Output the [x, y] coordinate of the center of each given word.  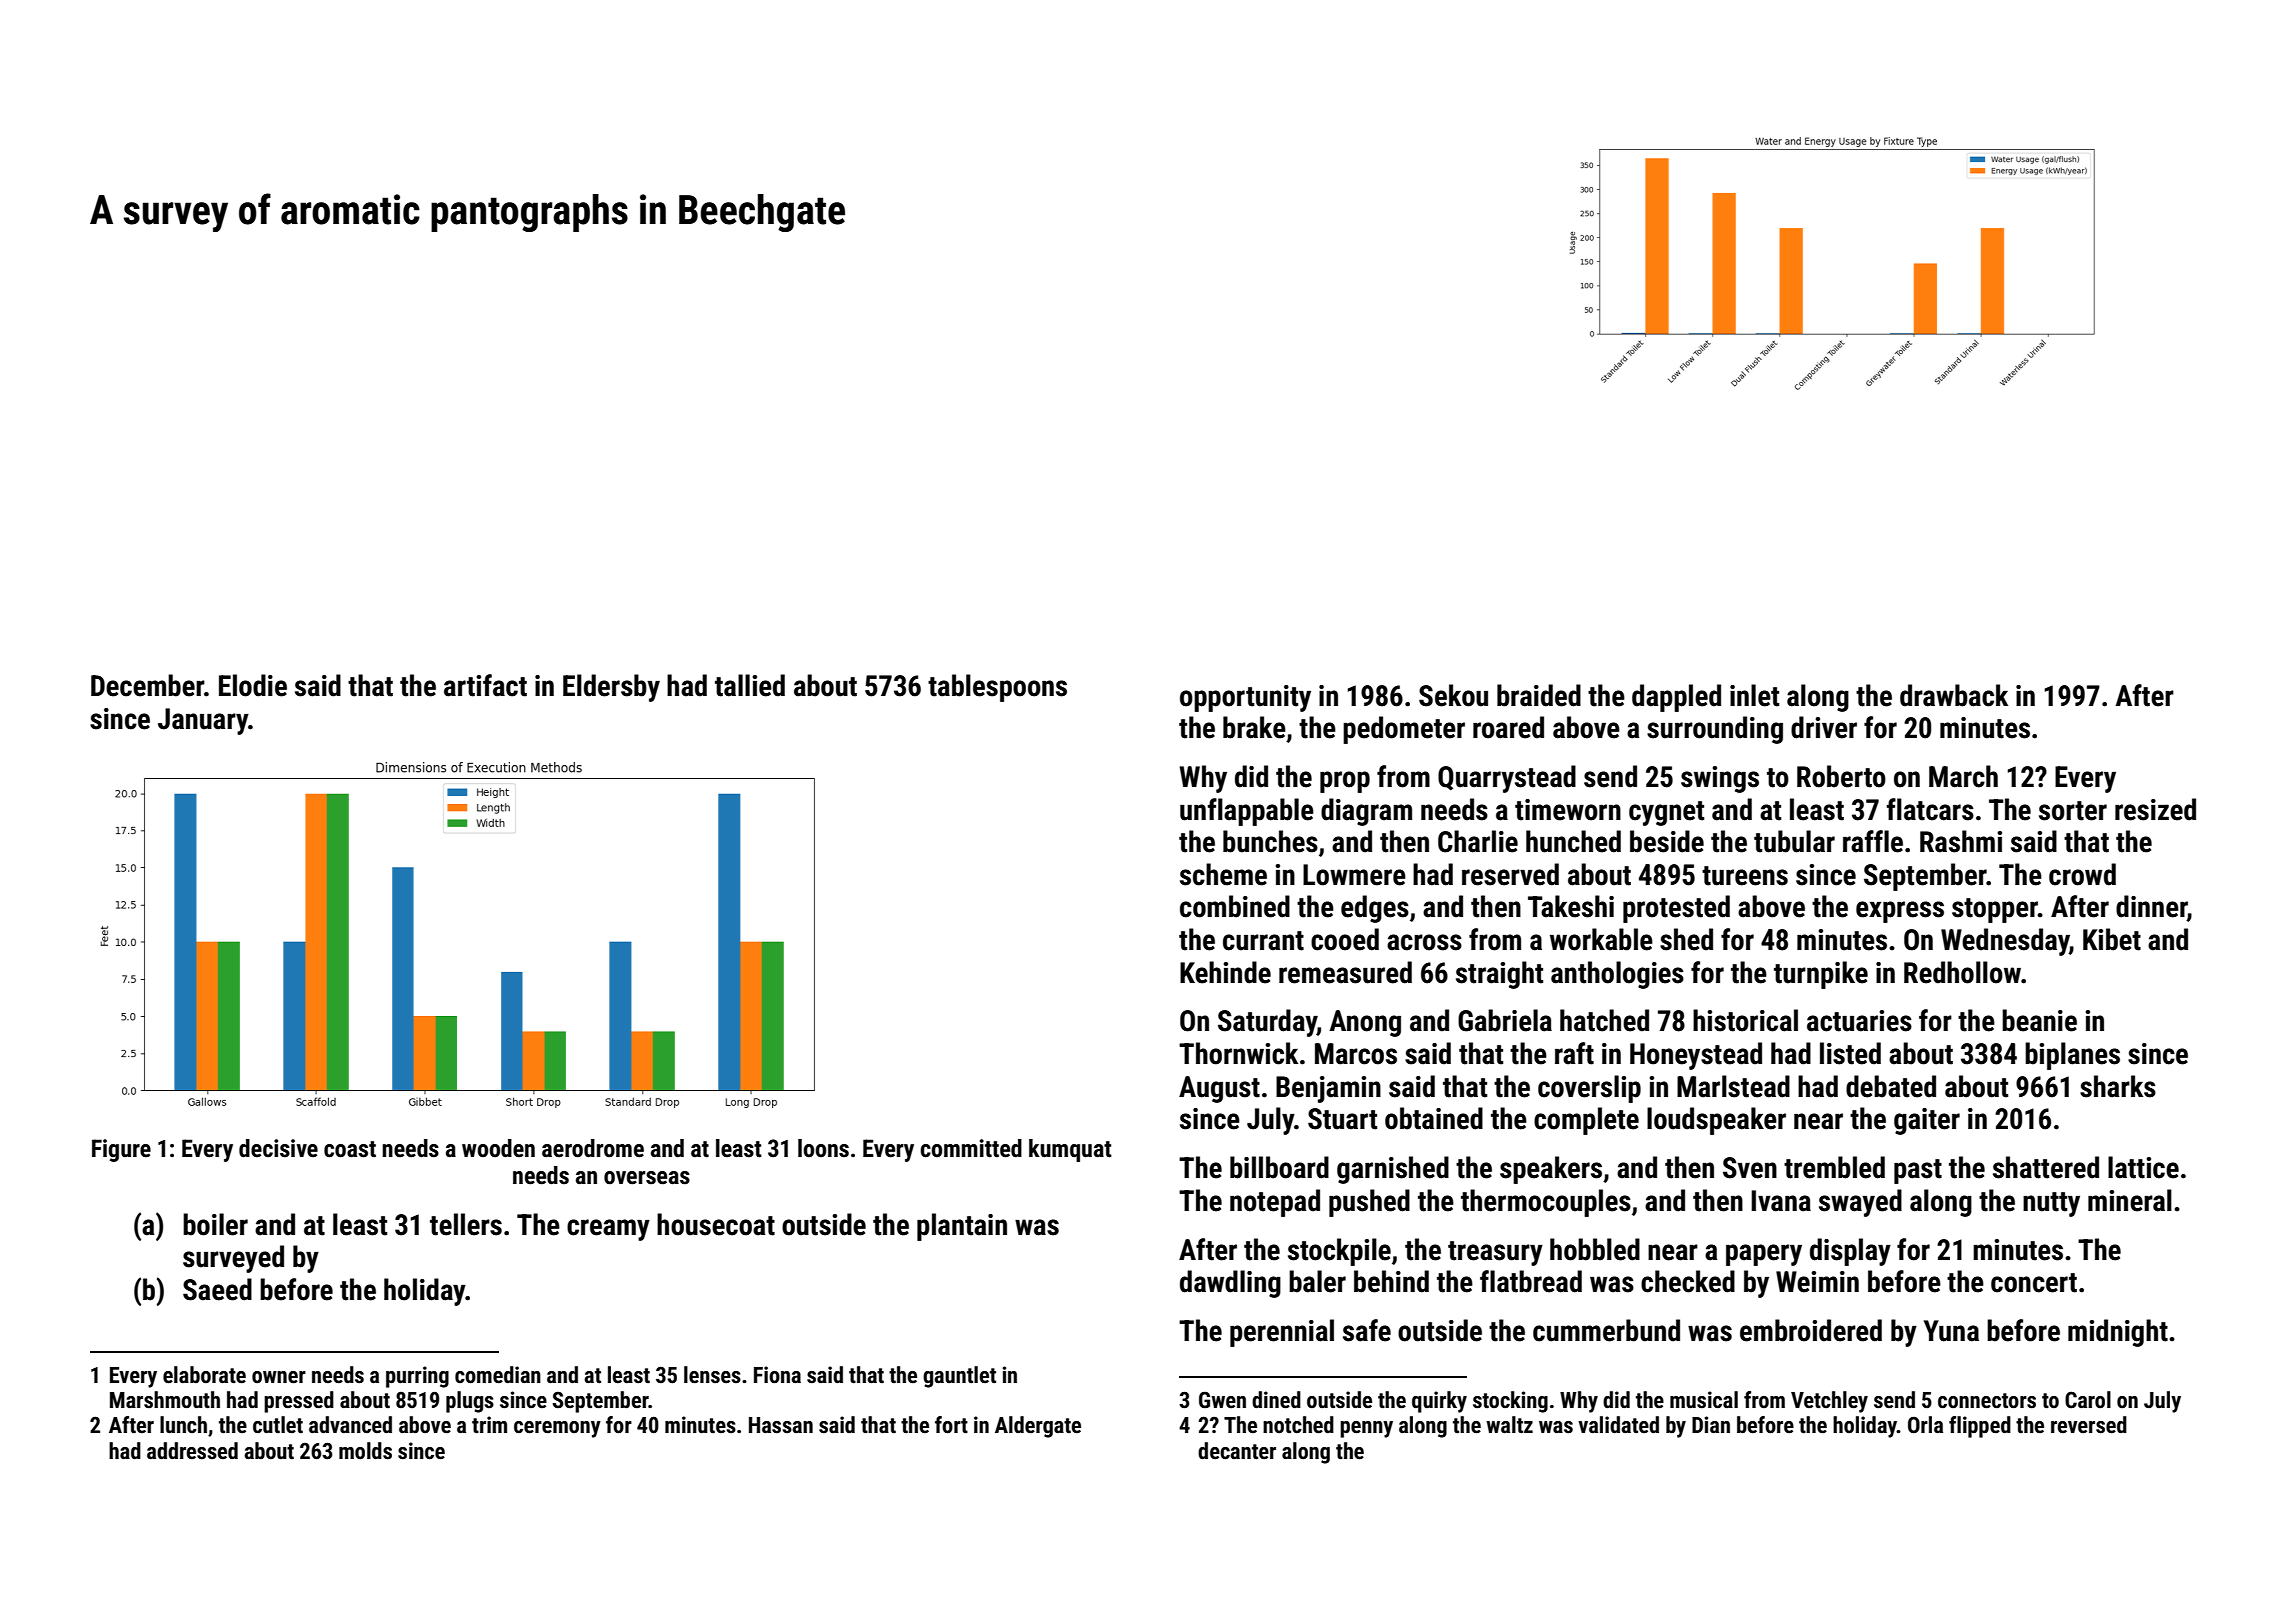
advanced [350, 1425]
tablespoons [997, 688]
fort [951, 1425]
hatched [1604, 1020]
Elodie [253, 685]
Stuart [1342, 1119]
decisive [278, 1148]
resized [2155, 809]
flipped [1980, 1427]
